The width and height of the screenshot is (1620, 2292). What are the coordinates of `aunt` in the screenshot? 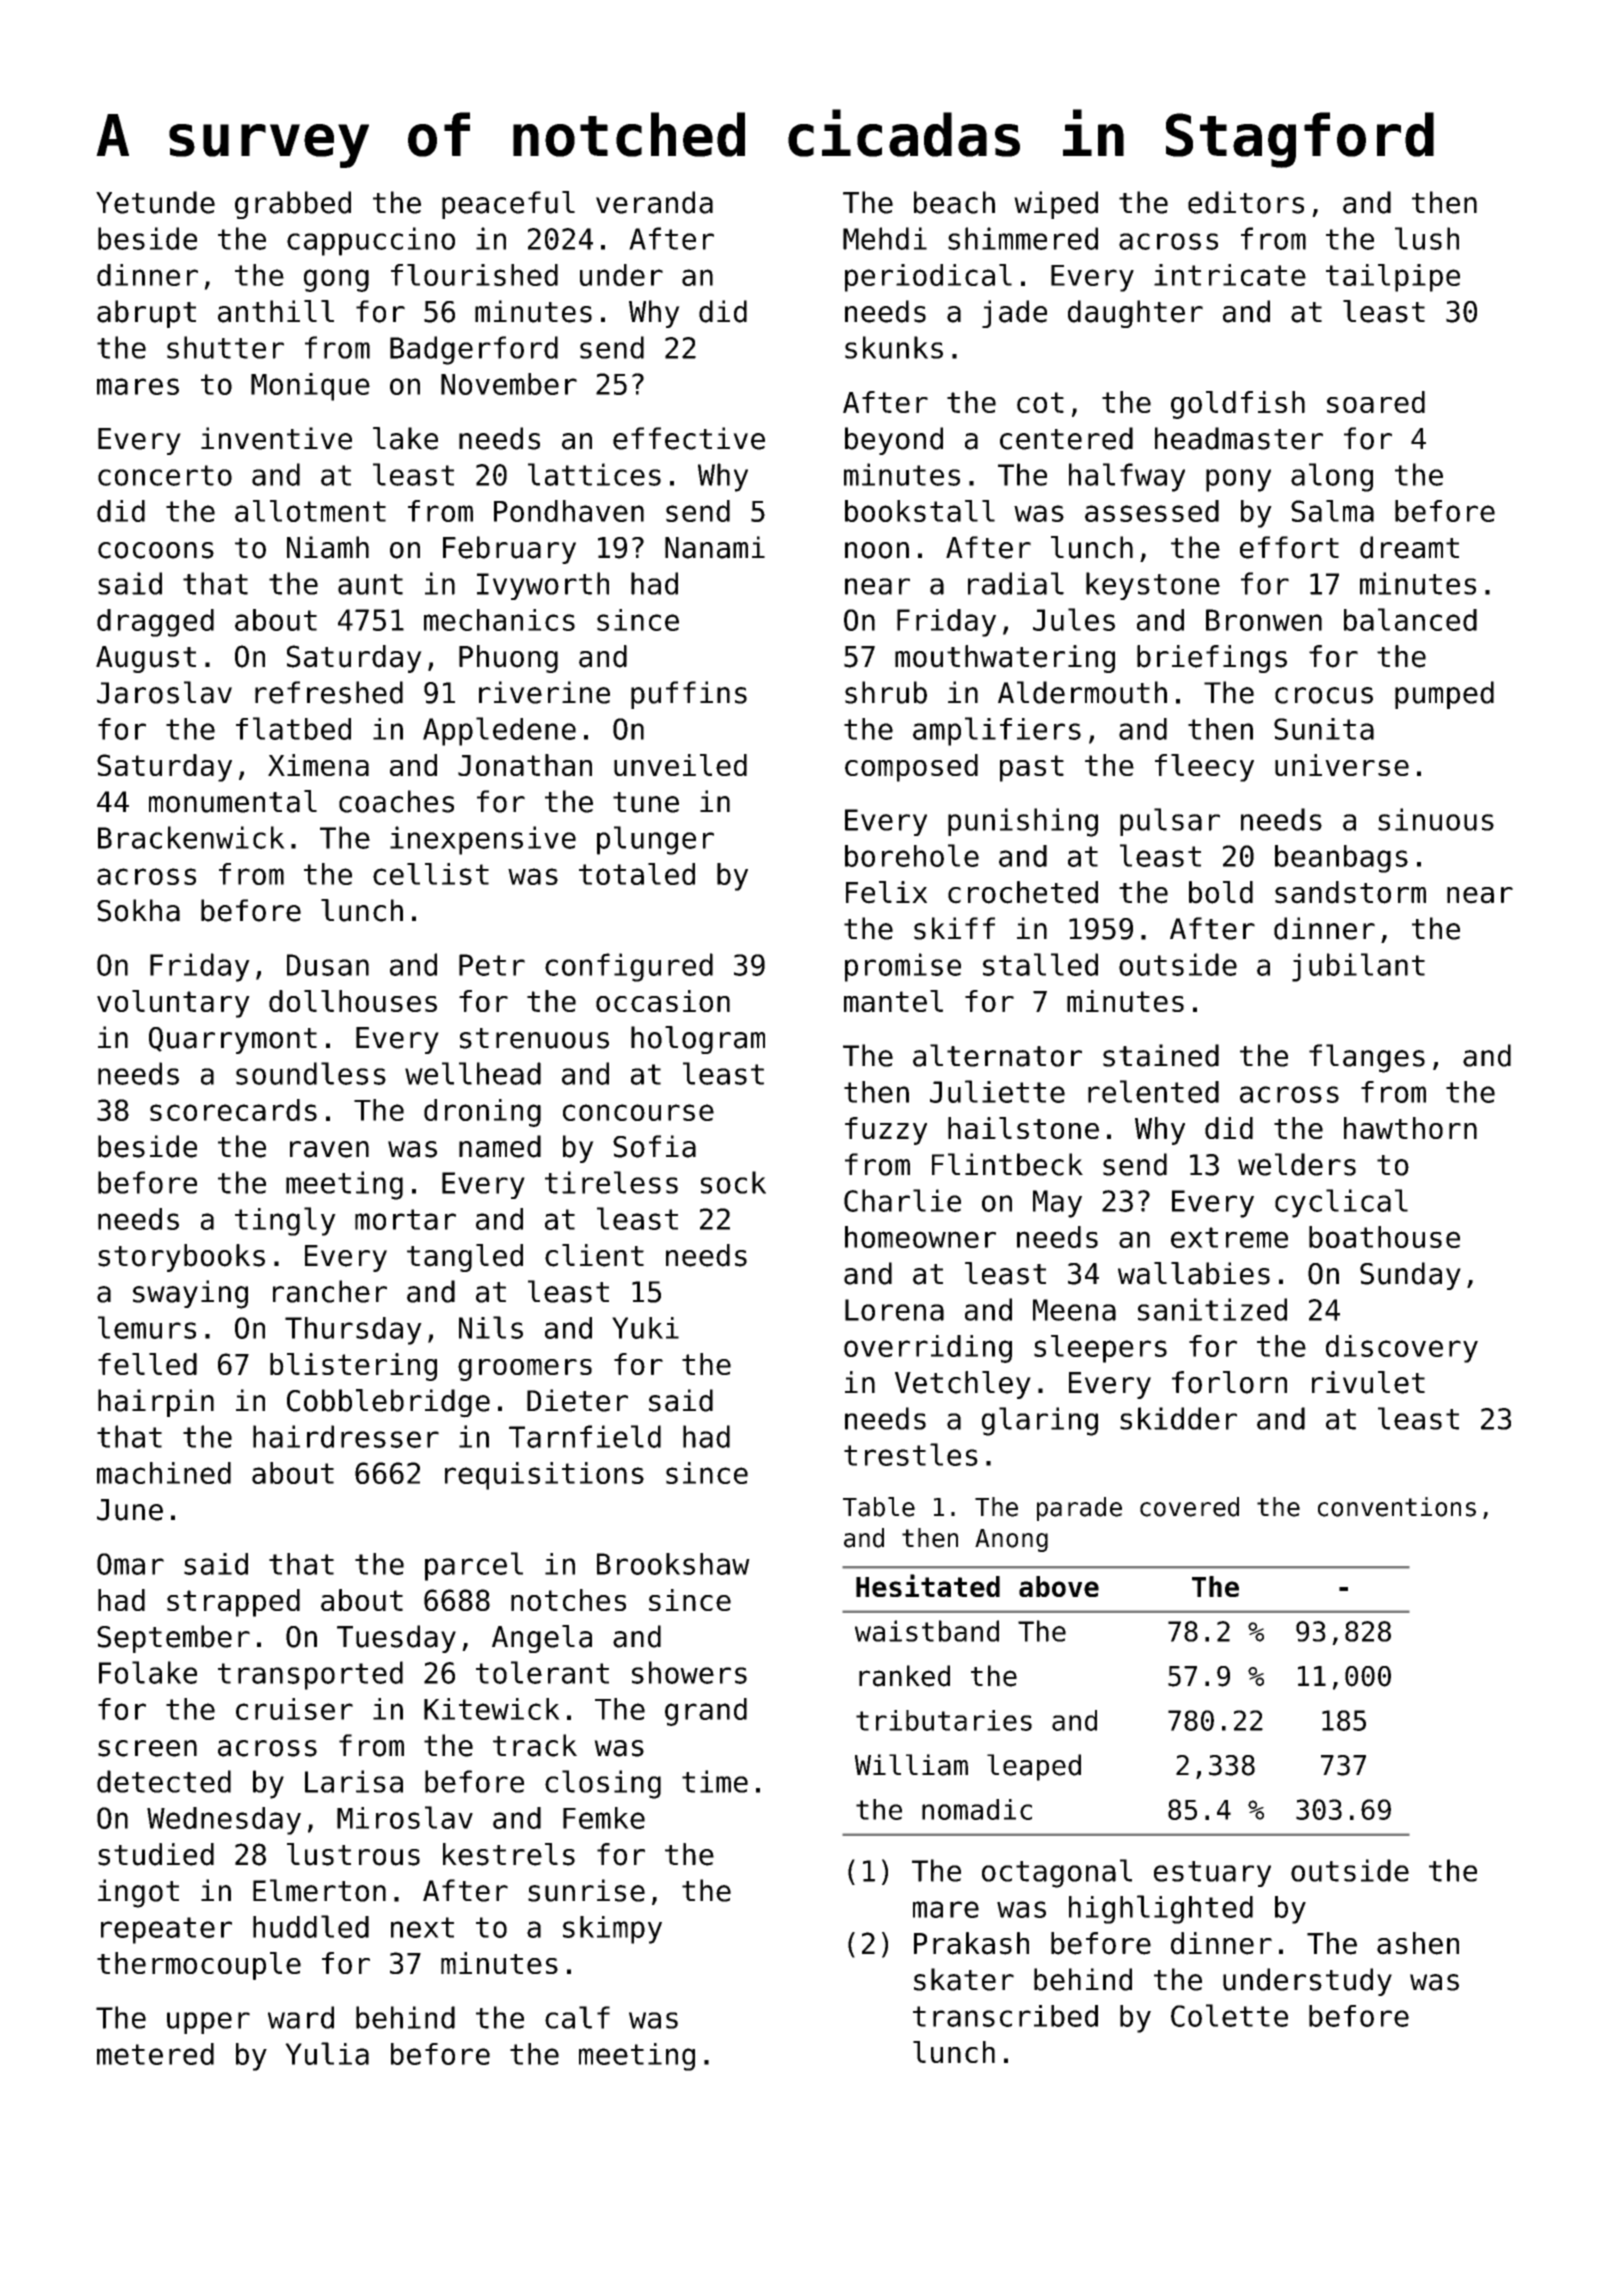 It's located at (370, 584).
